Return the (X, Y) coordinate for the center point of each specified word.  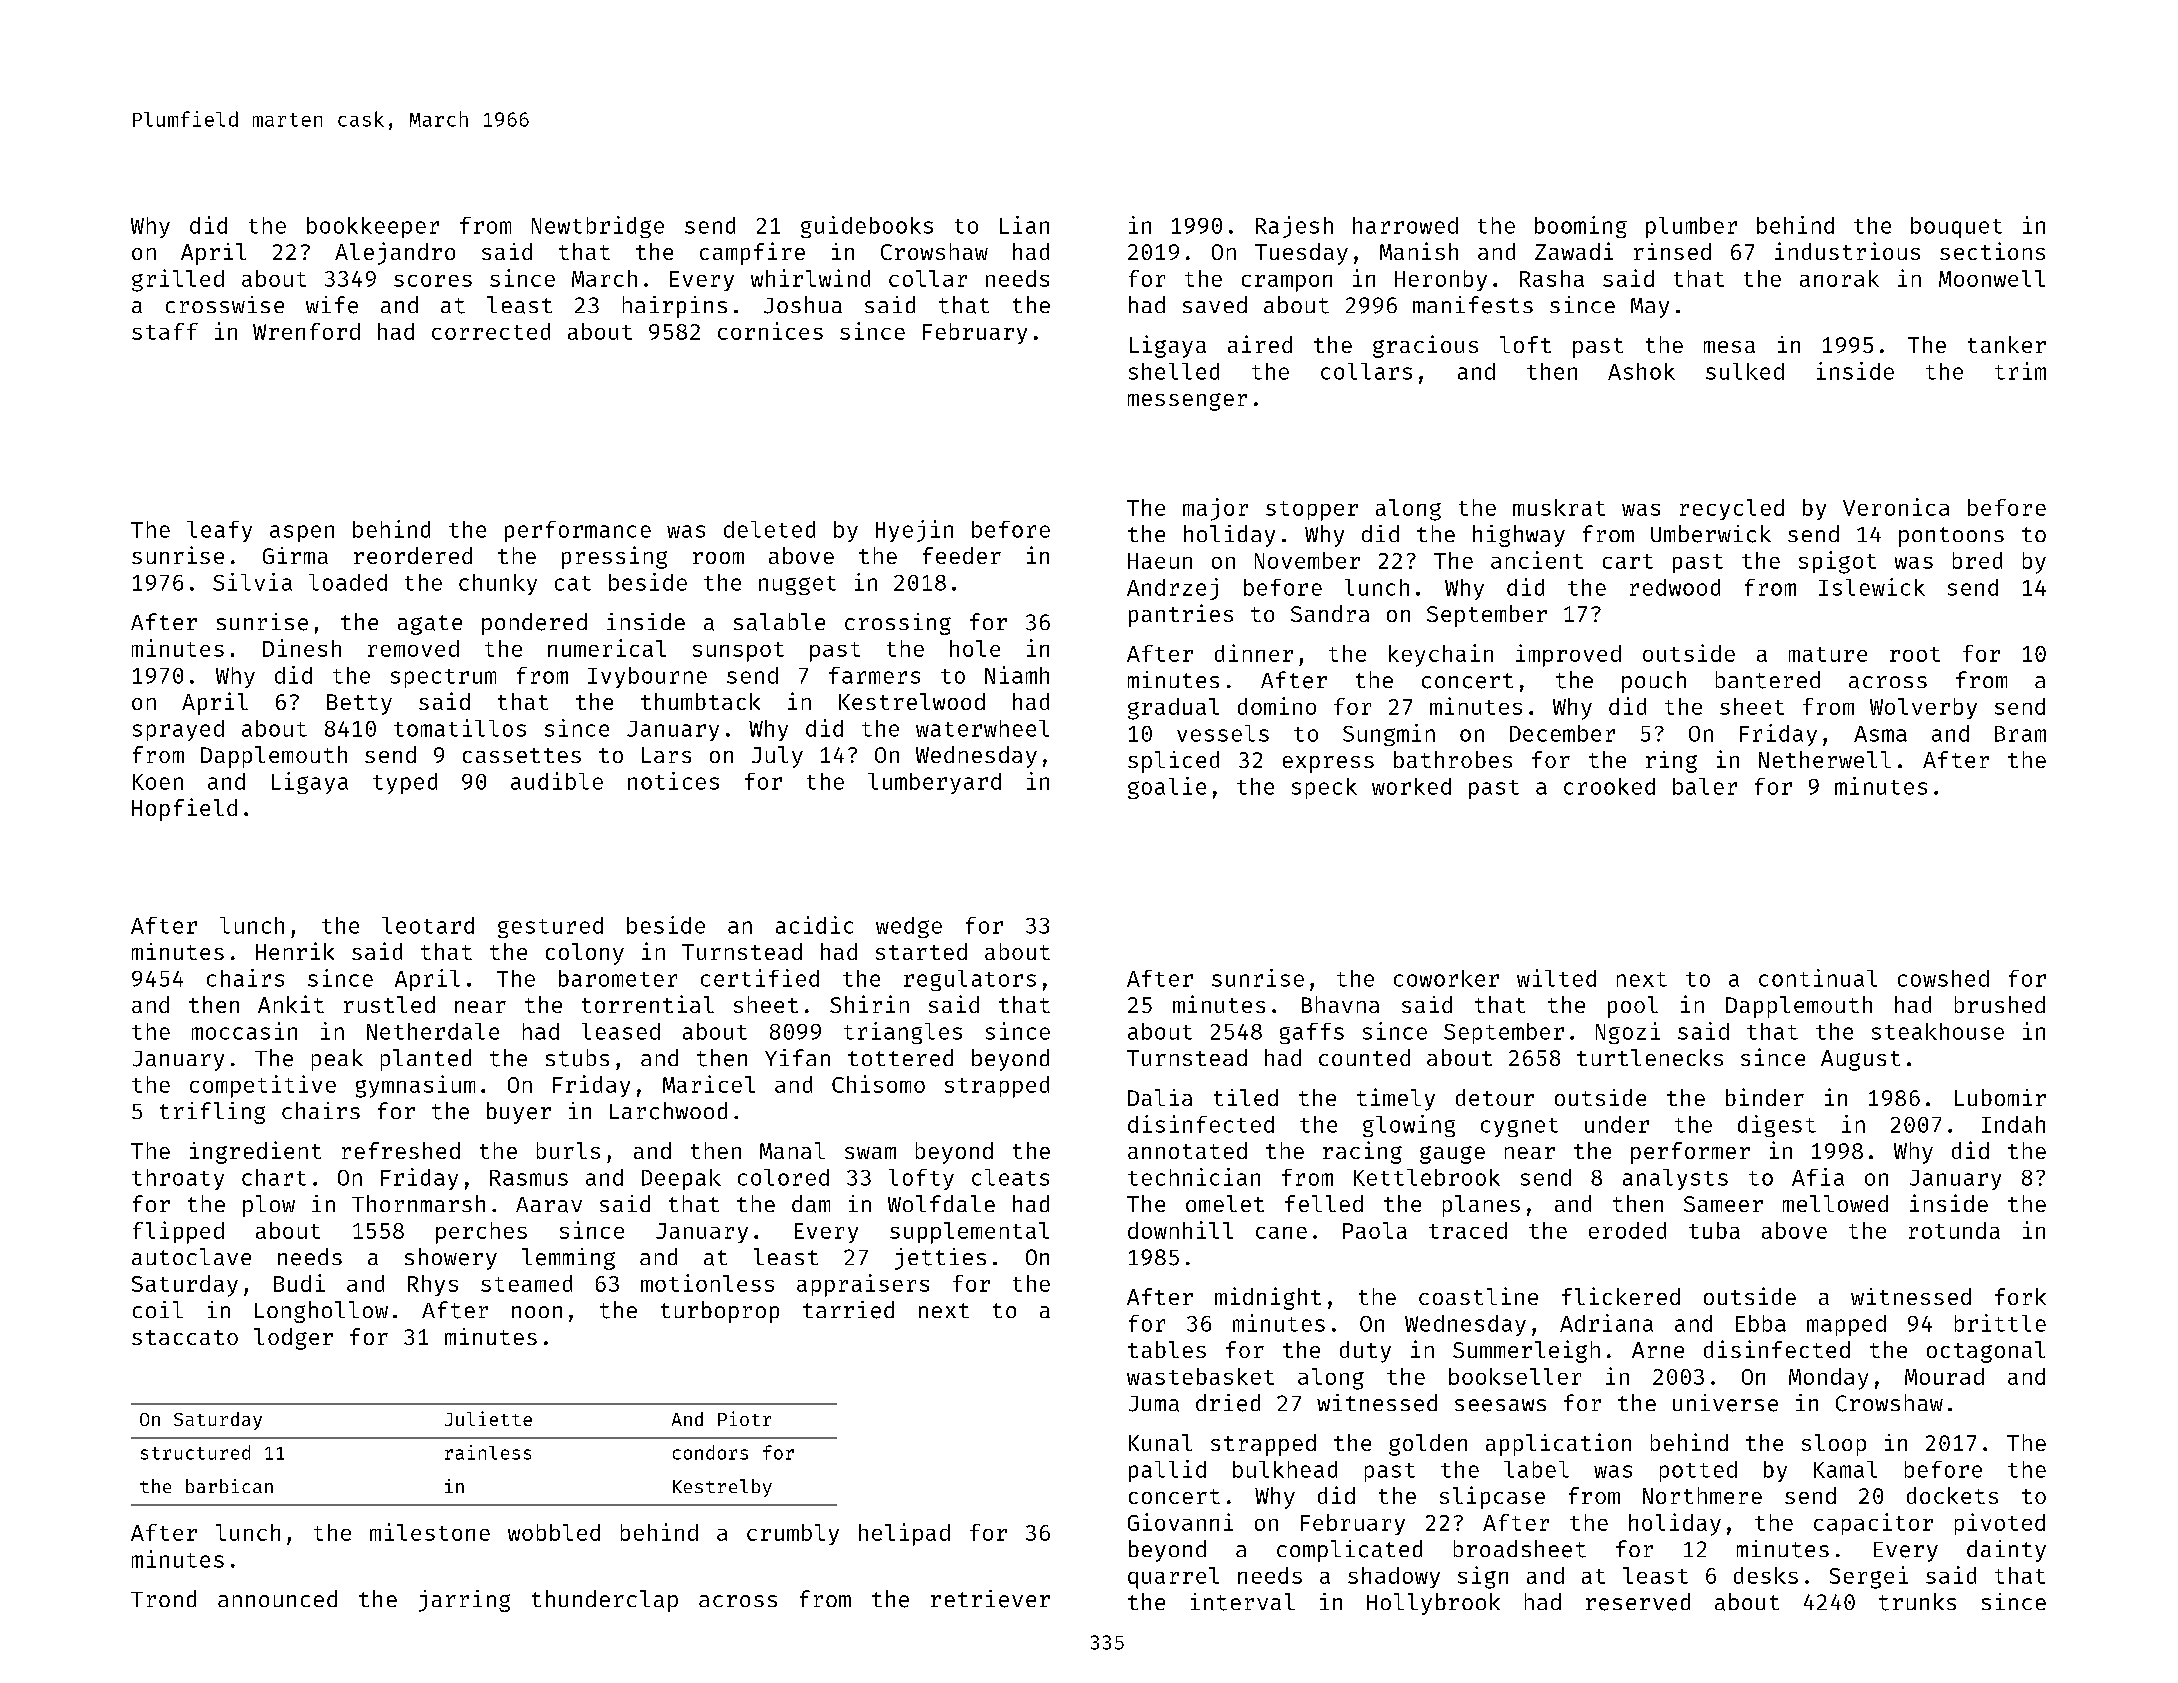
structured (195, 1452)
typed (405, 783)
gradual (1173, 709)
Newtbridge (598, 227)
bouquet (1956, 227)
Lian (1024, 225)
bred (1977, 560)
